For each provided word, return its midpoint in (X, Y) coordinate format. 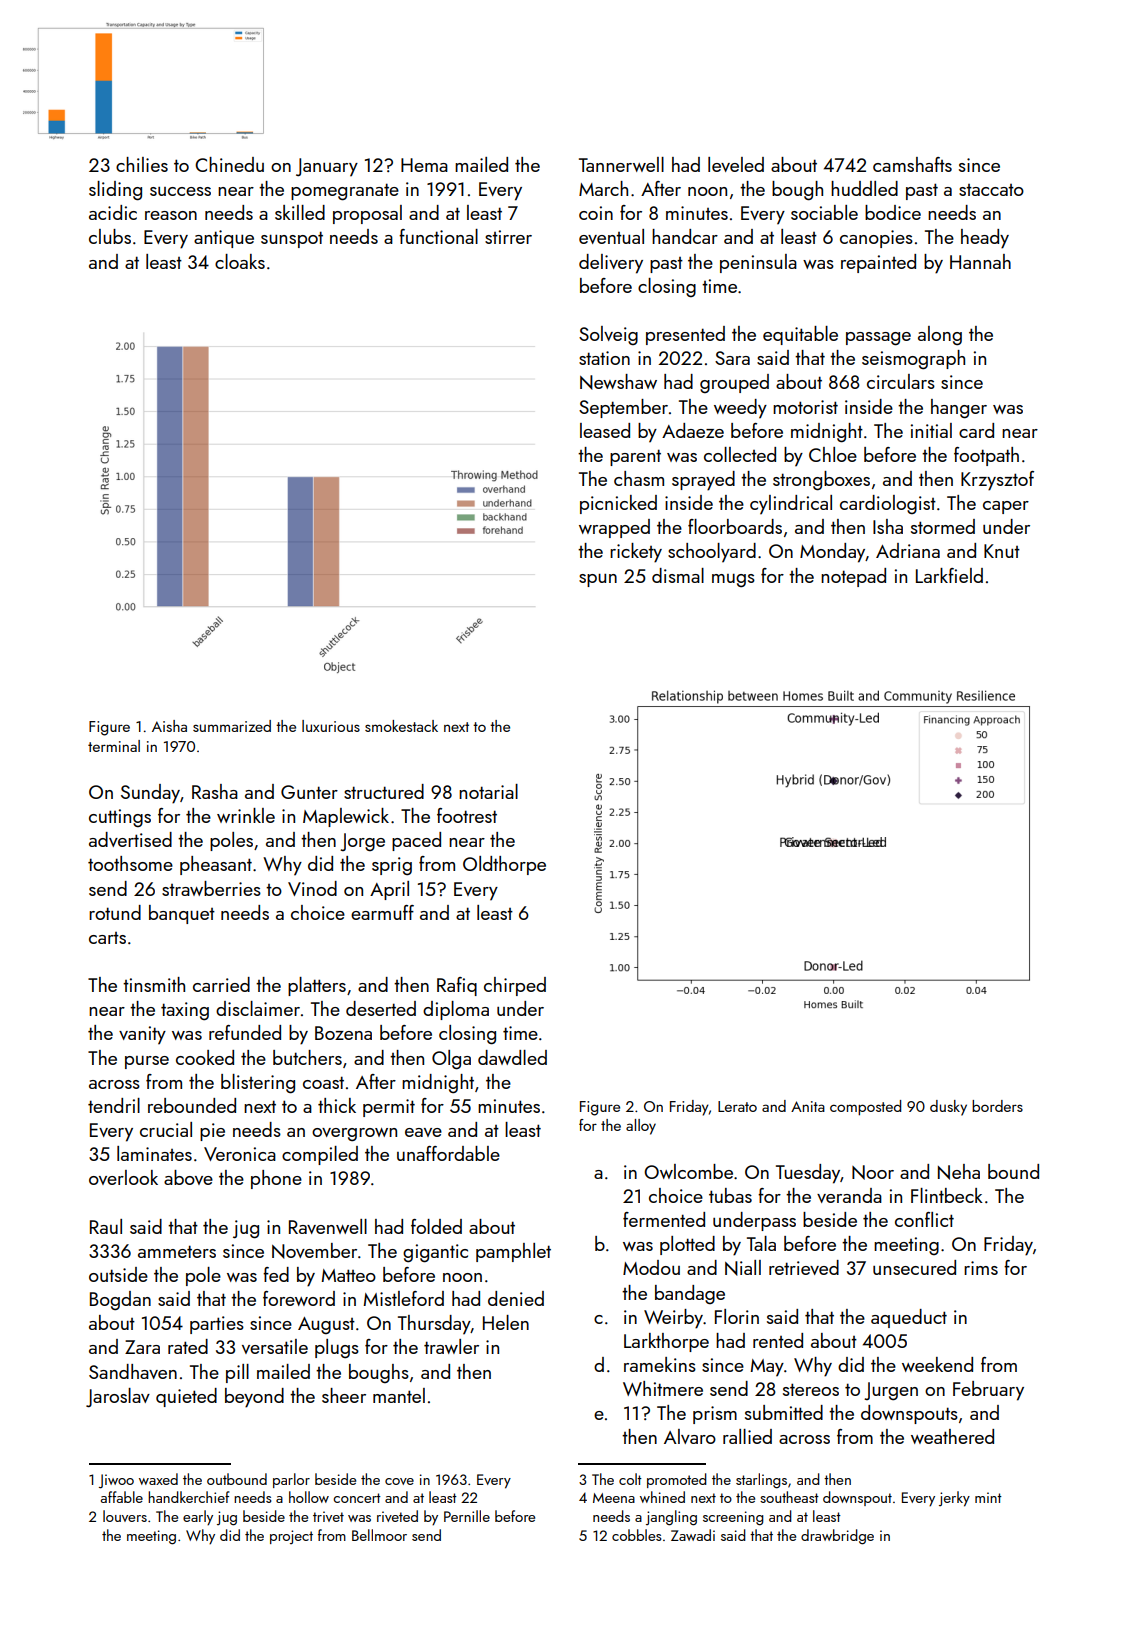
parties (217, 1325)
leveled (736, 164)
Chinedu (229, 164)
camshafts (912, 164)
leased (605, 430)
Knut (1002, 551)
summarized (232, 726)
